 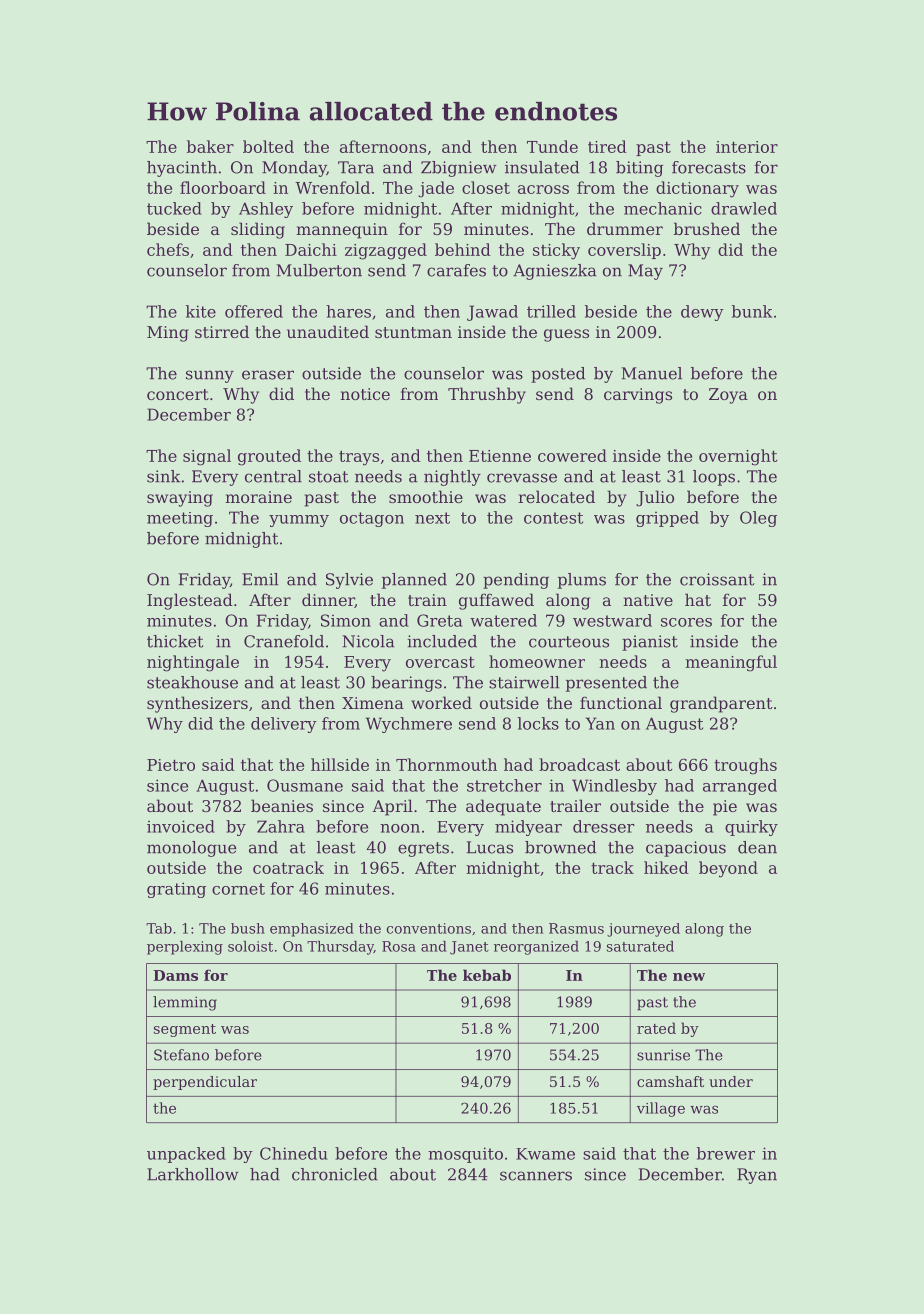 I want to click on troughs, so click(x=745, y=766).
